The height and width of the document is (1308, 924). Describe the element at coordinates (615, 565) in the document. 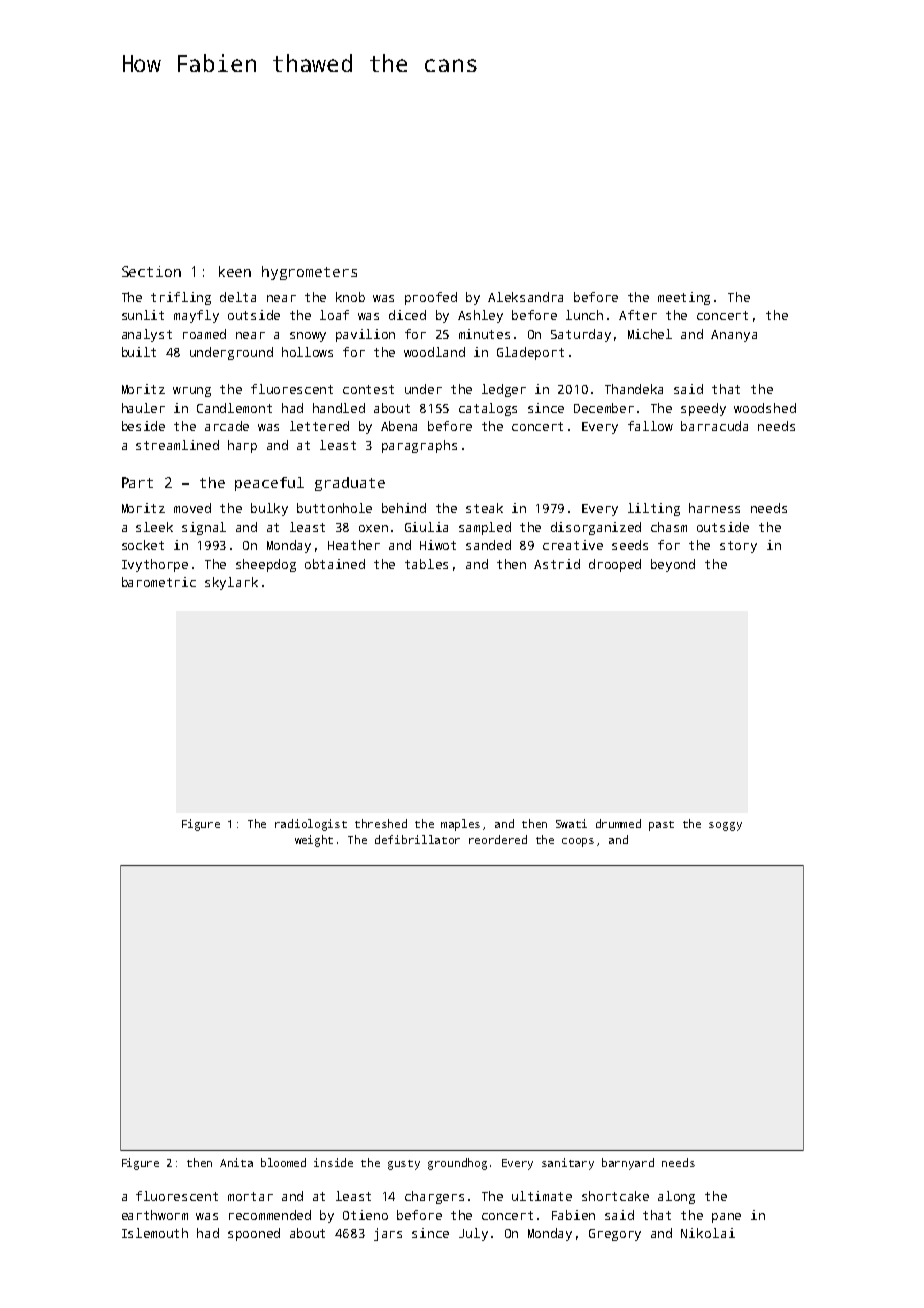

I see `drooped` at that location.
